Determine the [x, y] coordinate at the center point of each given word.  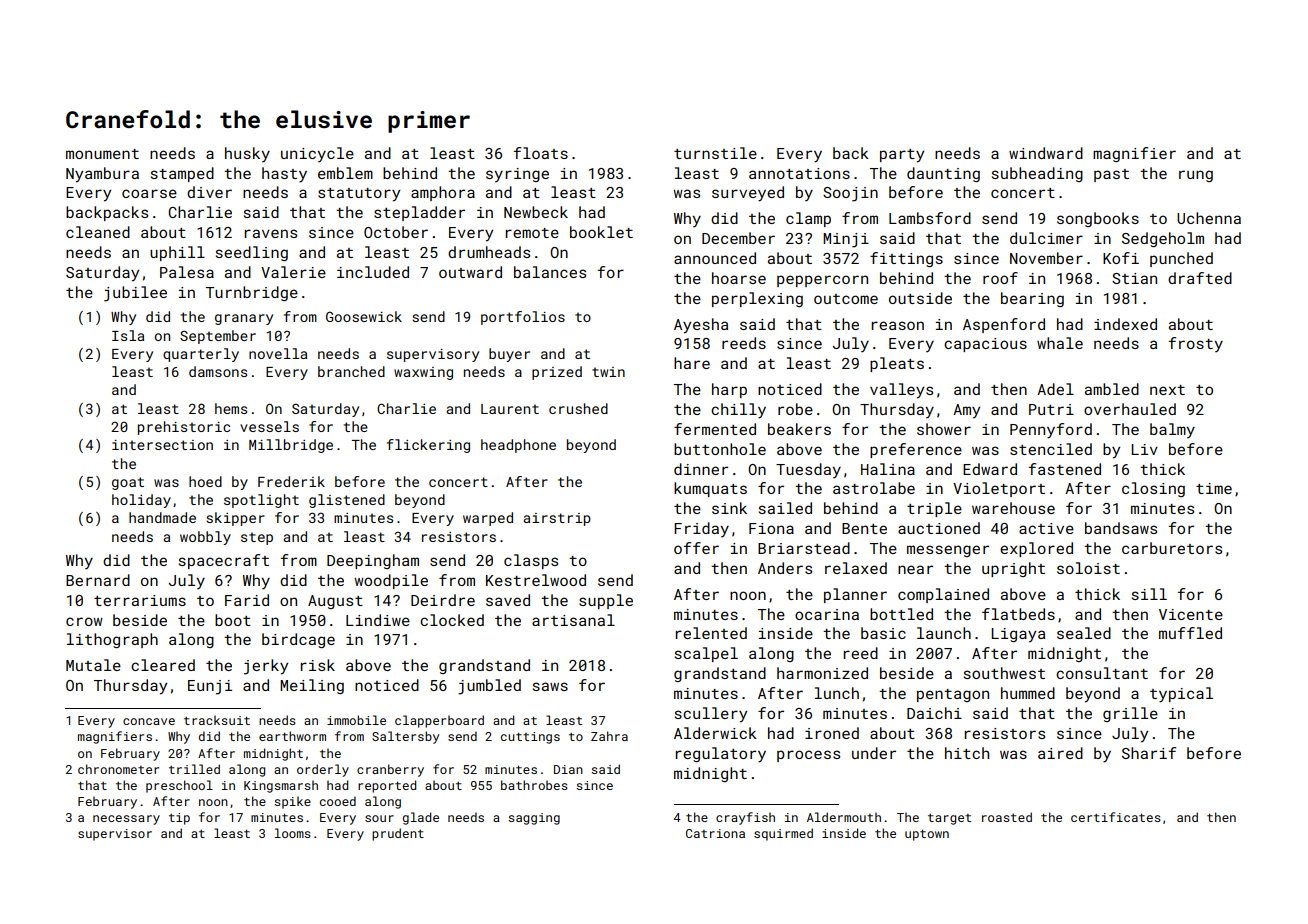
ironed [832, 733]
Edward [990, 469]
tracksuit [217, 720]
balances [550, 272]
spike [293, 802]
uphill [177, 253]
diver [209, 192]
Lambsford [930, 218]
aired [1060, 753]
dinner [701, 469]
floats [541, 153]
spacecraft [224, 561]
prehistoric [184, 428]
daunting [943, 174]
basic [883, 633]
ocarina [827, 614]
